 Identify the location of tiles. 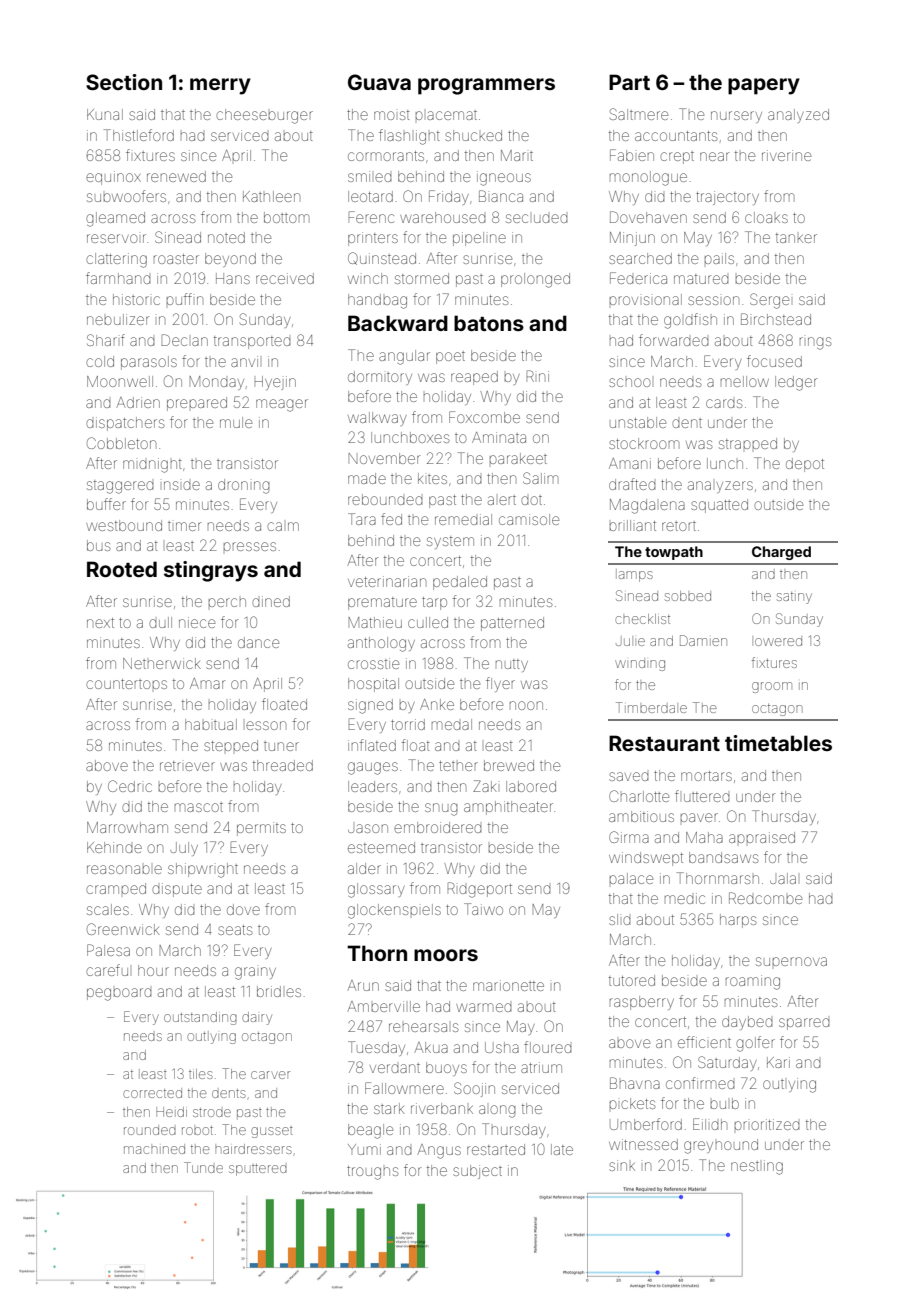
(201, 1074).
